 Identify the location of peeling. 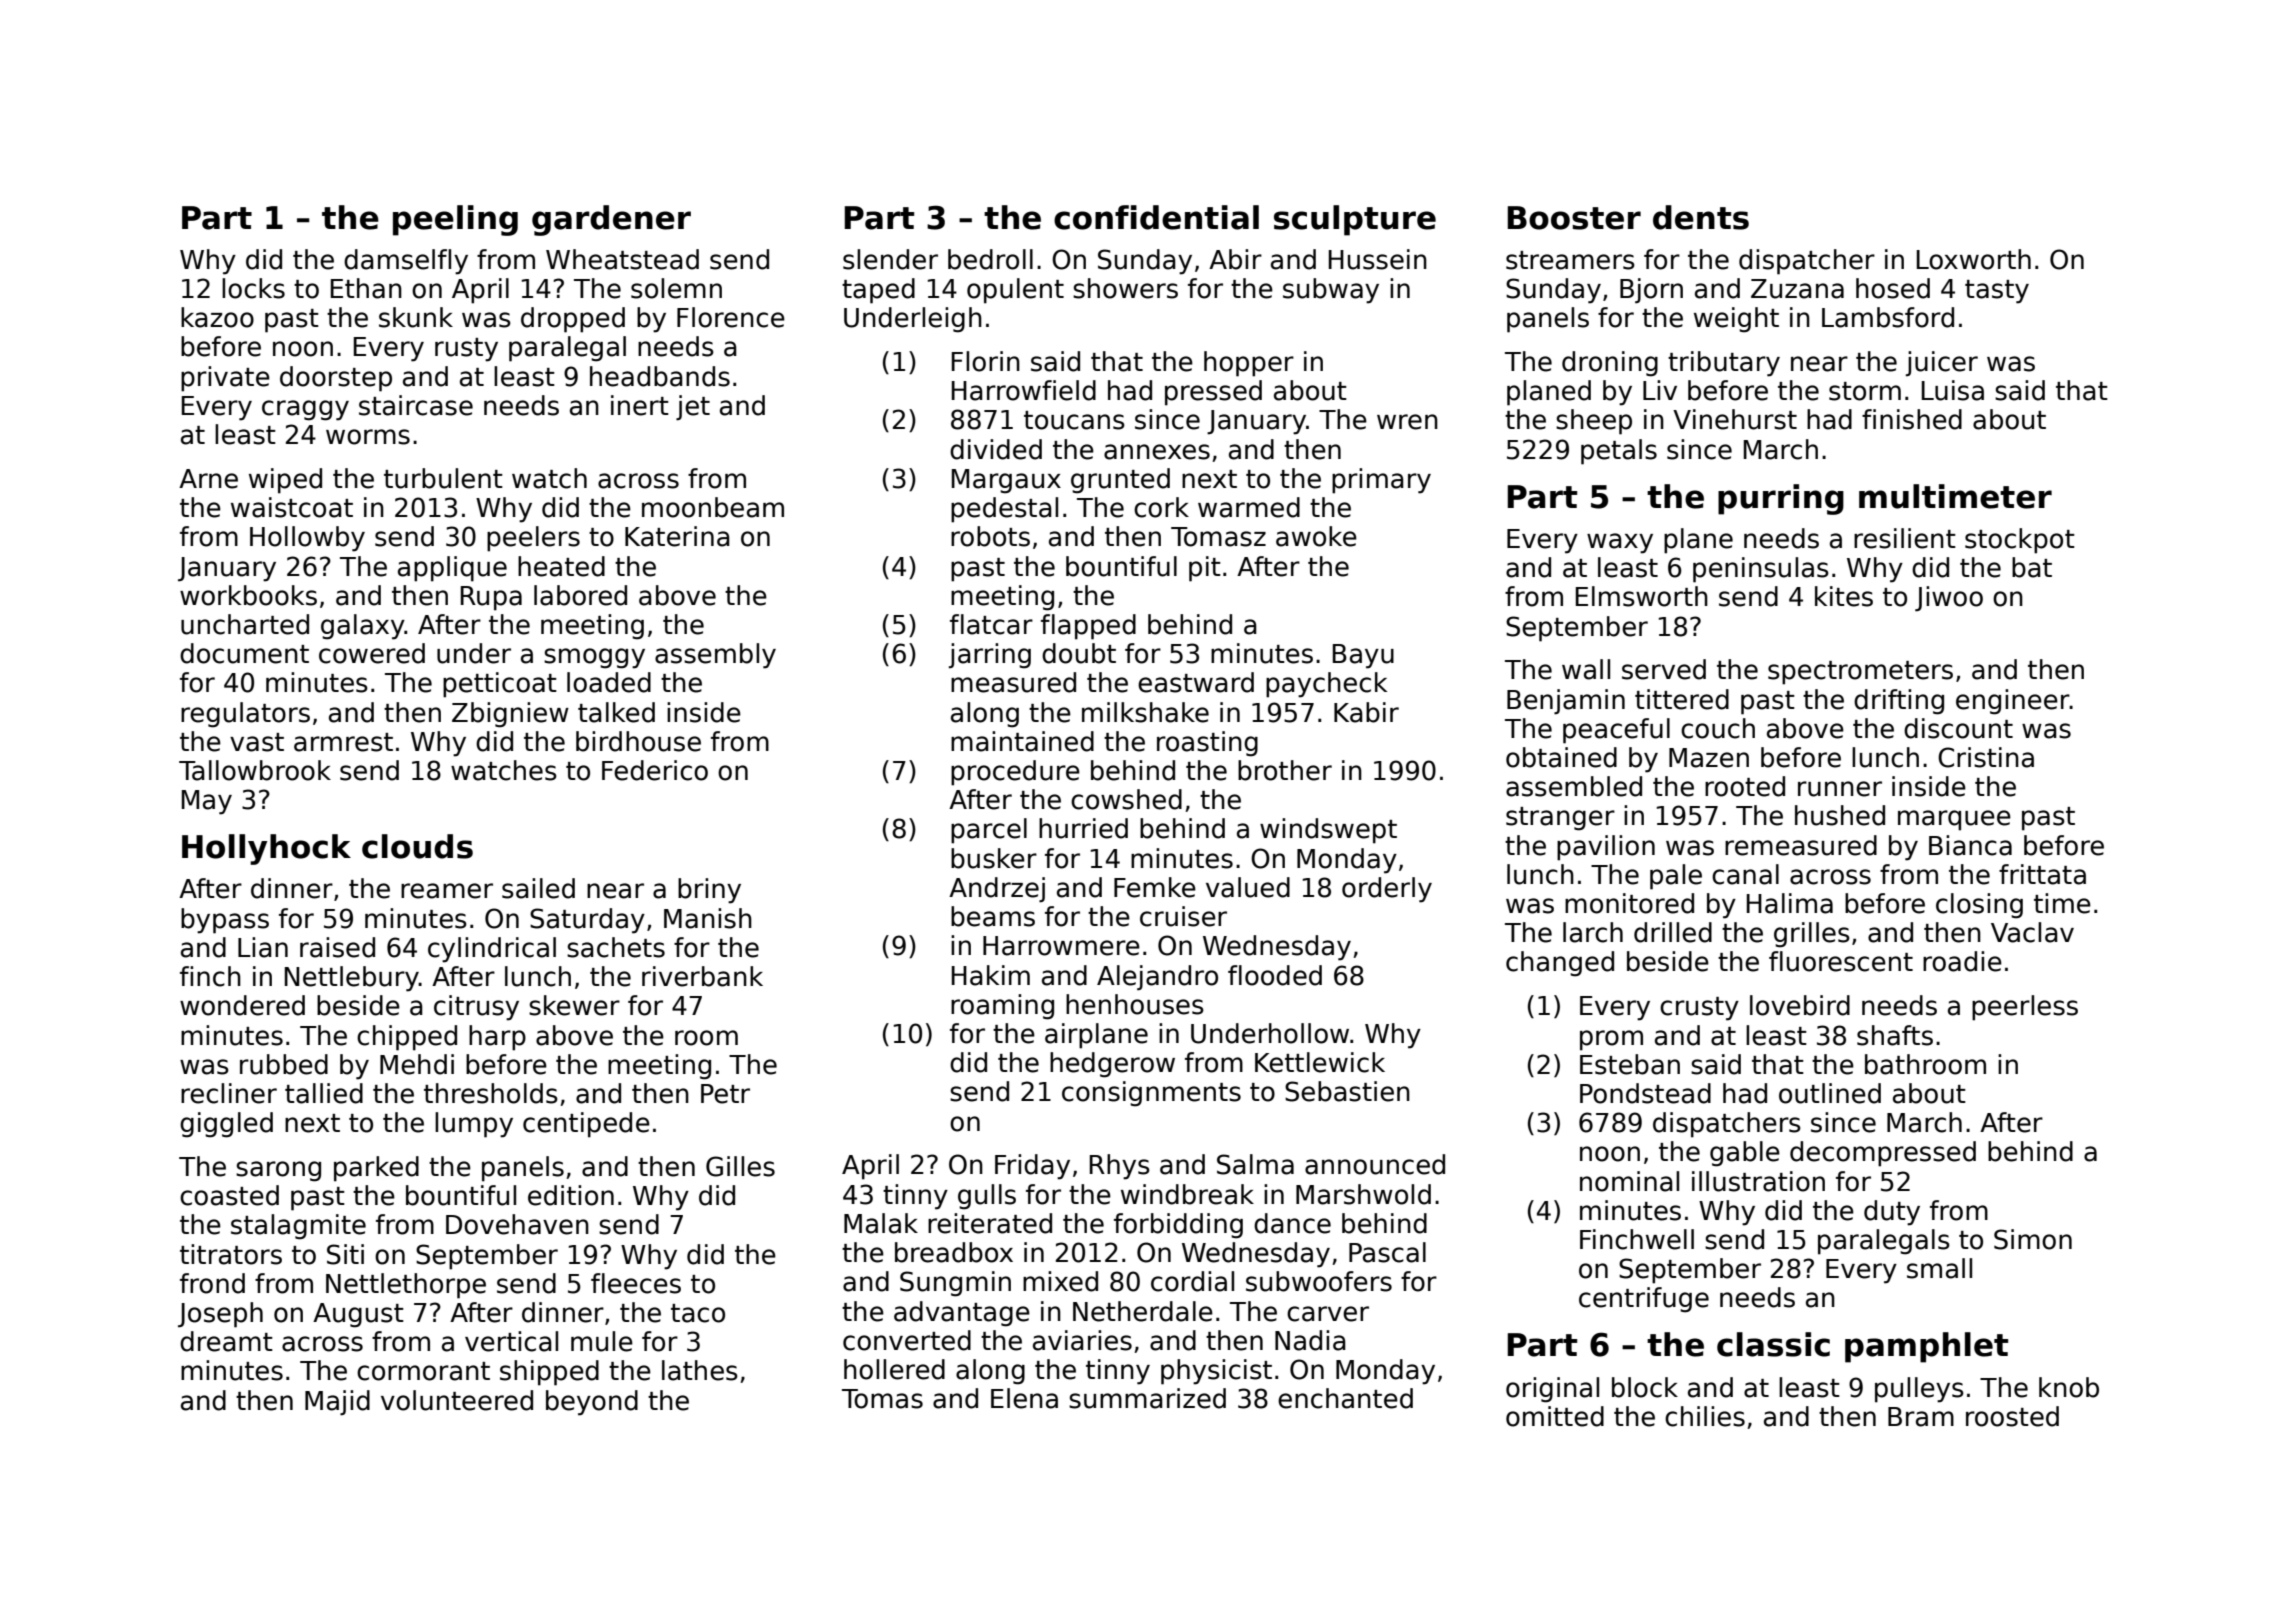
(455, 220).
